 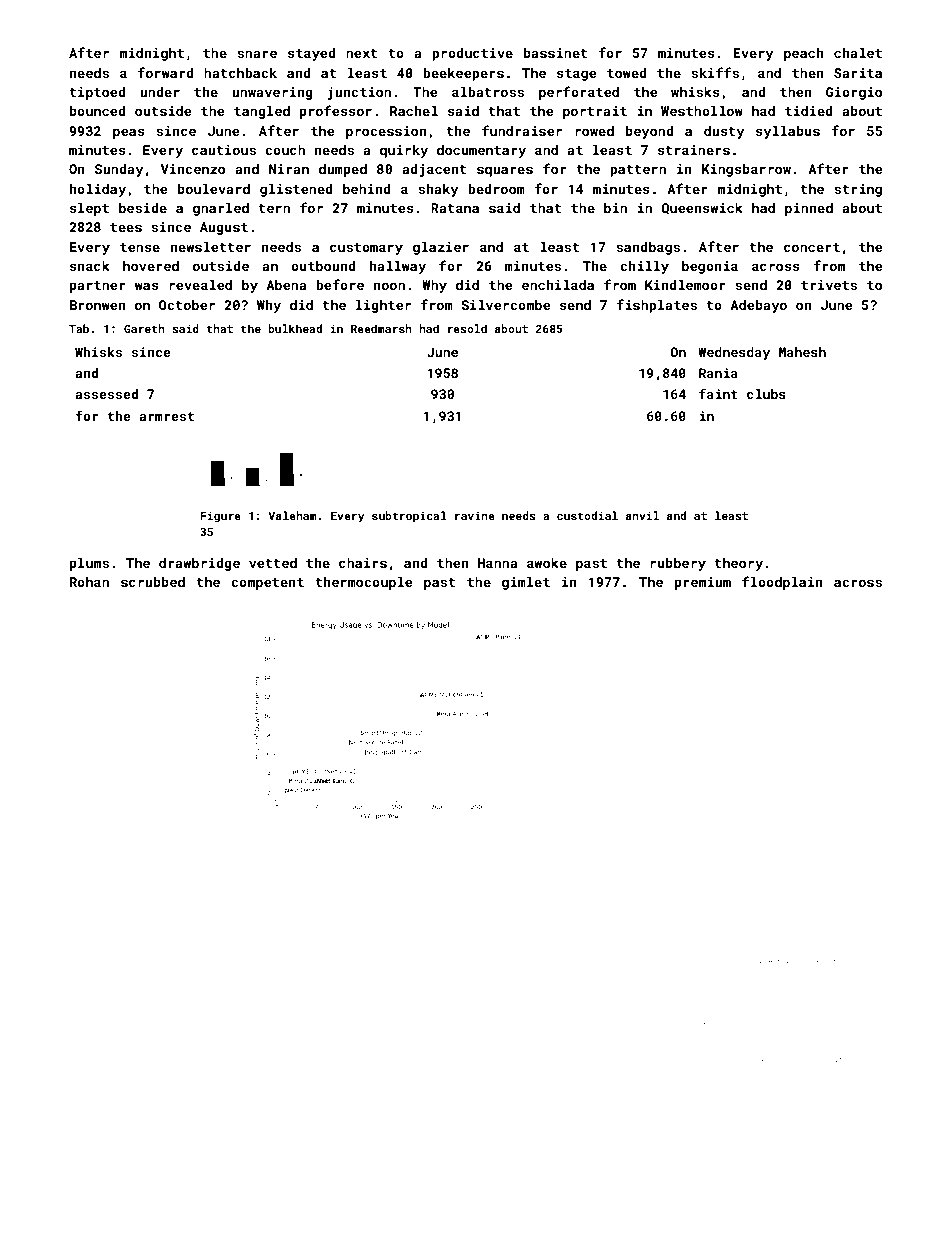 What do you see at coordinates (140, 247) in the image?
I see `tense` at bounding box center [140, 247].
